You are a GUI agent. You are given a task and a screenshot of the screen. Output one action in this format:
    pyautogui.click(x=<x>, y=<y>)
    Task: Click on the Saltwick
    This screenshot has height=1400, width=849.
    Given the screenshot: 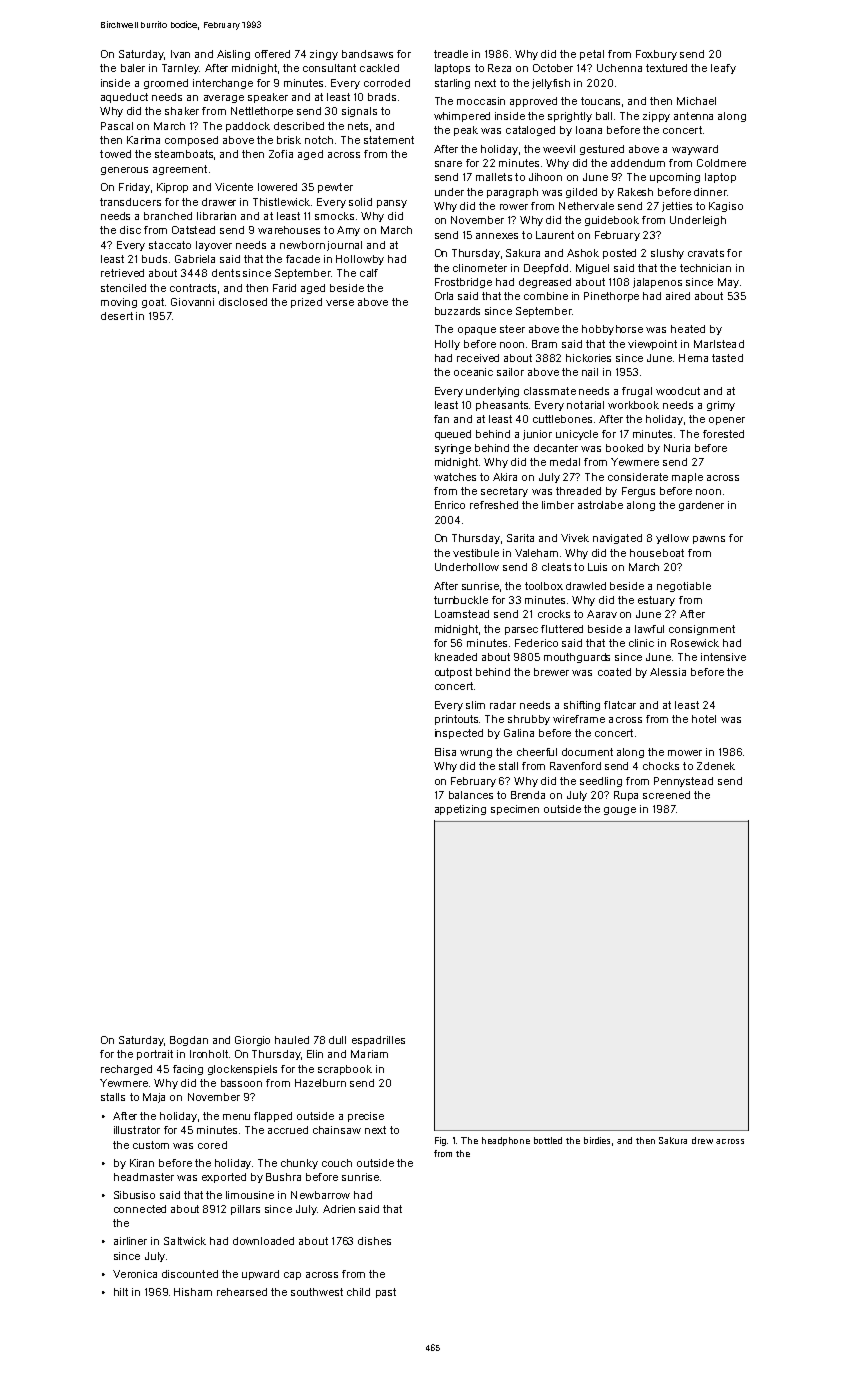 What is the action you would take?
    pyautogui.click(x=185, y=1241)
